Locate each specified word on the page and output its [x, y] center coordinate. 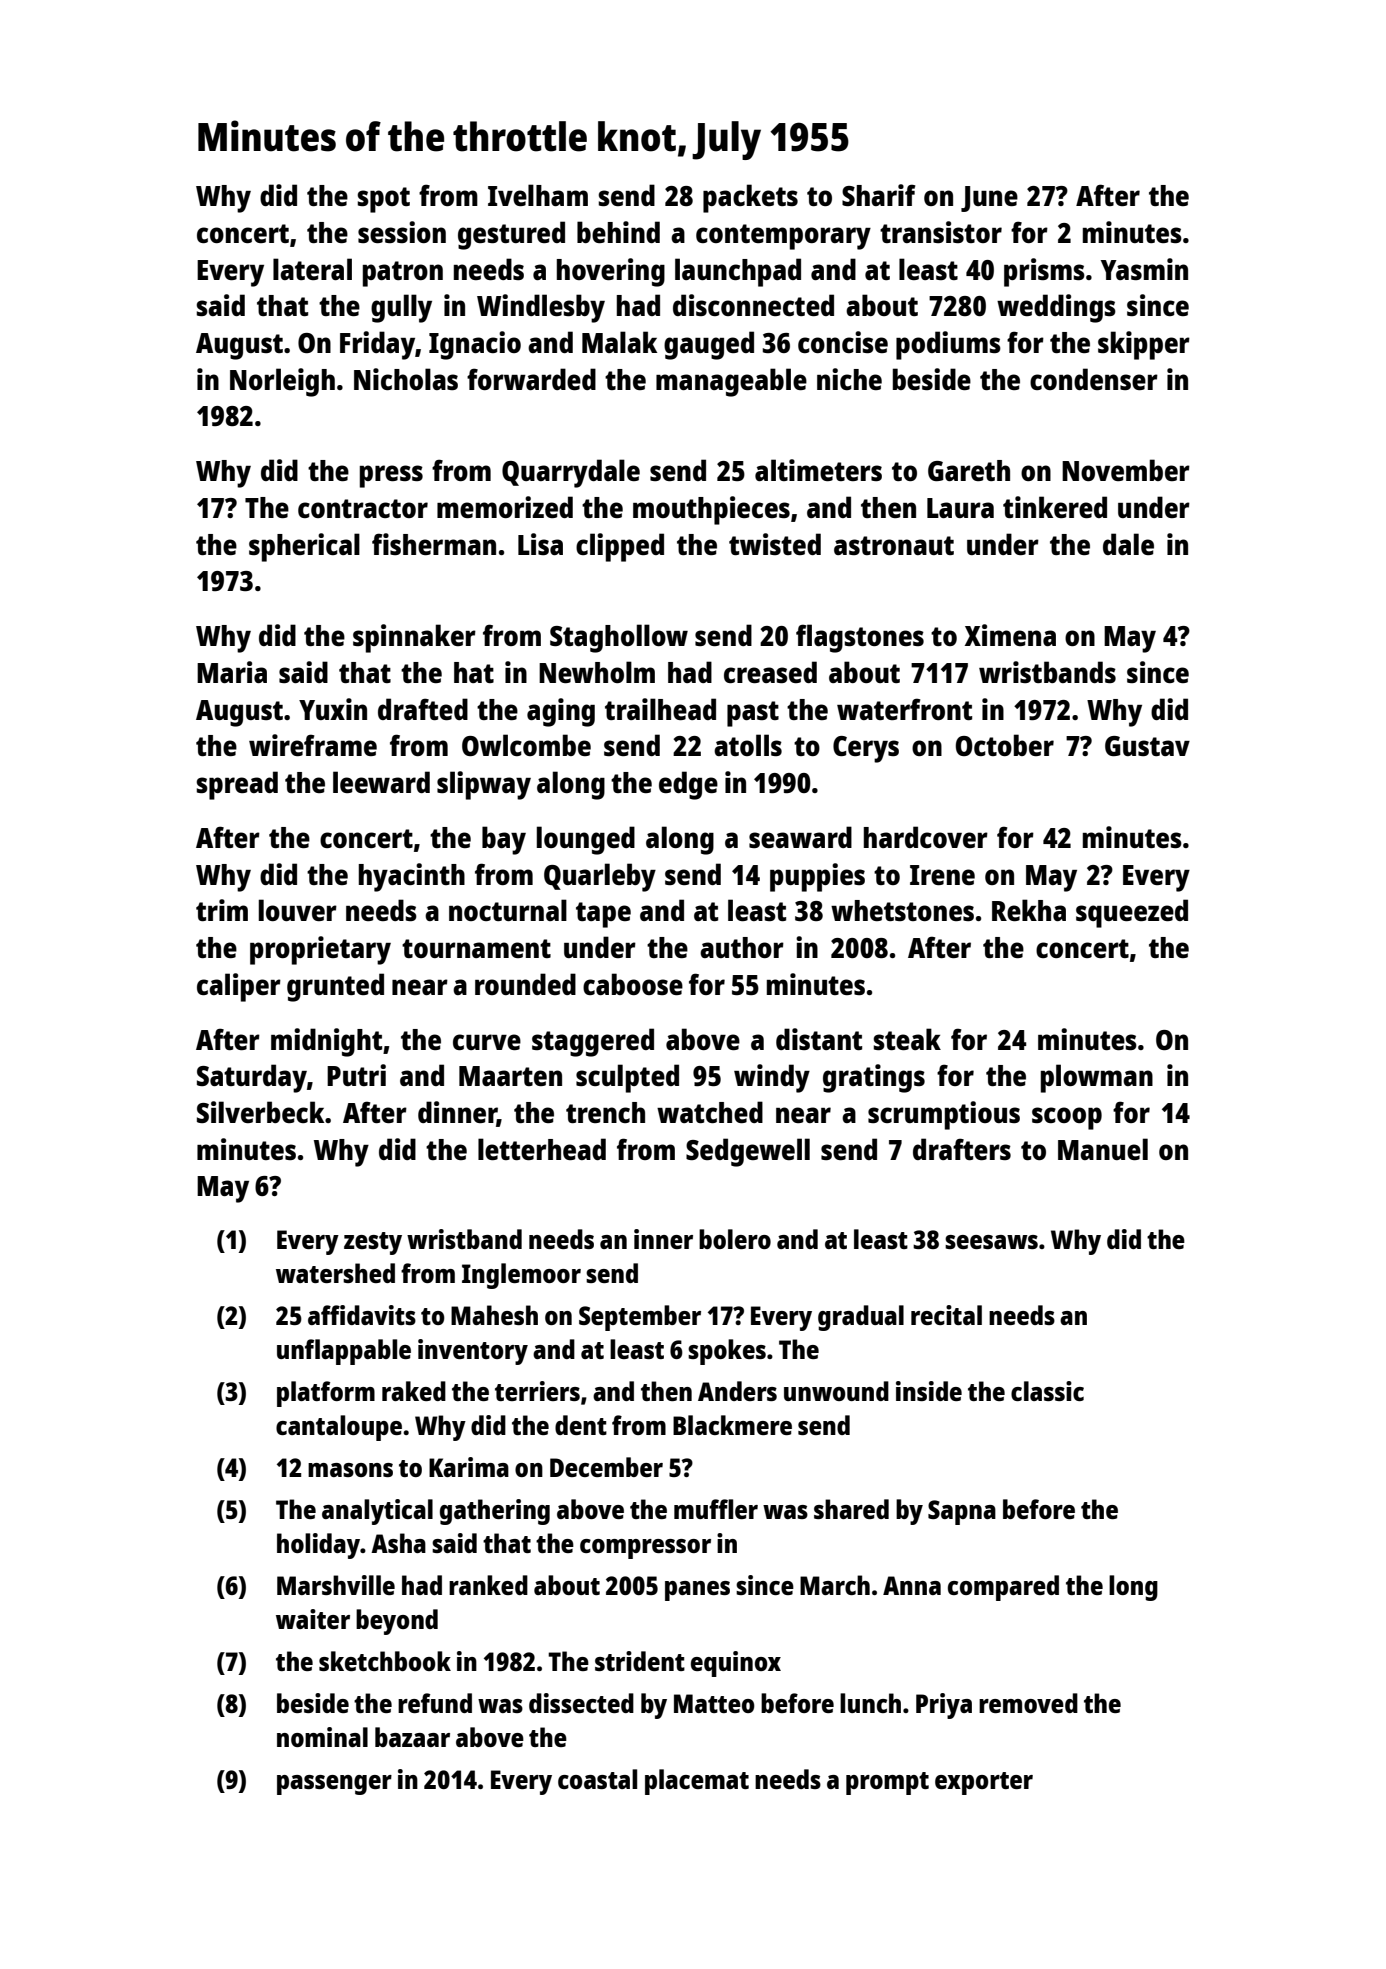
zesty [373, 1243]
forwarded [531, 379]
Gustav [1147, 746]
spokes [727, 1352]
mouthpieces [711, 510]
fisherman [434, 544]
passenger [334, 1785]
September [640, 1318]
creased [770, 672]
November [1126, 470]
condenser [1094, 379]
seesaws [991, 1242]
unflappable [344, 1352]
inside [929, 1391]
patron [403, 274]
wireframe [313, 745]
